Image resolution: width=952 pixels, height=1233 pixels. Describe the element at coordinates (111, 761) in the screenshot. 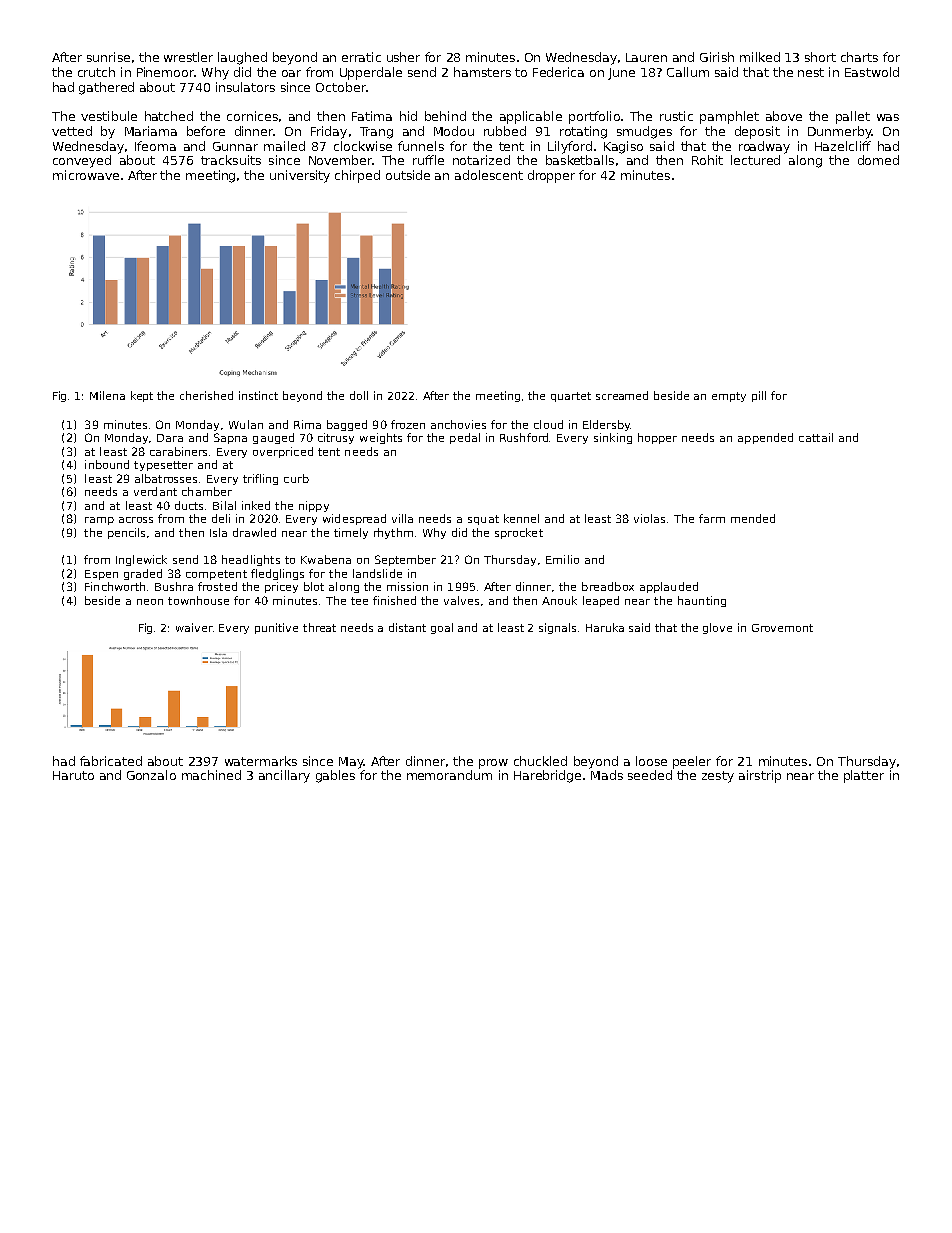

I see `fabricated` at that location.
